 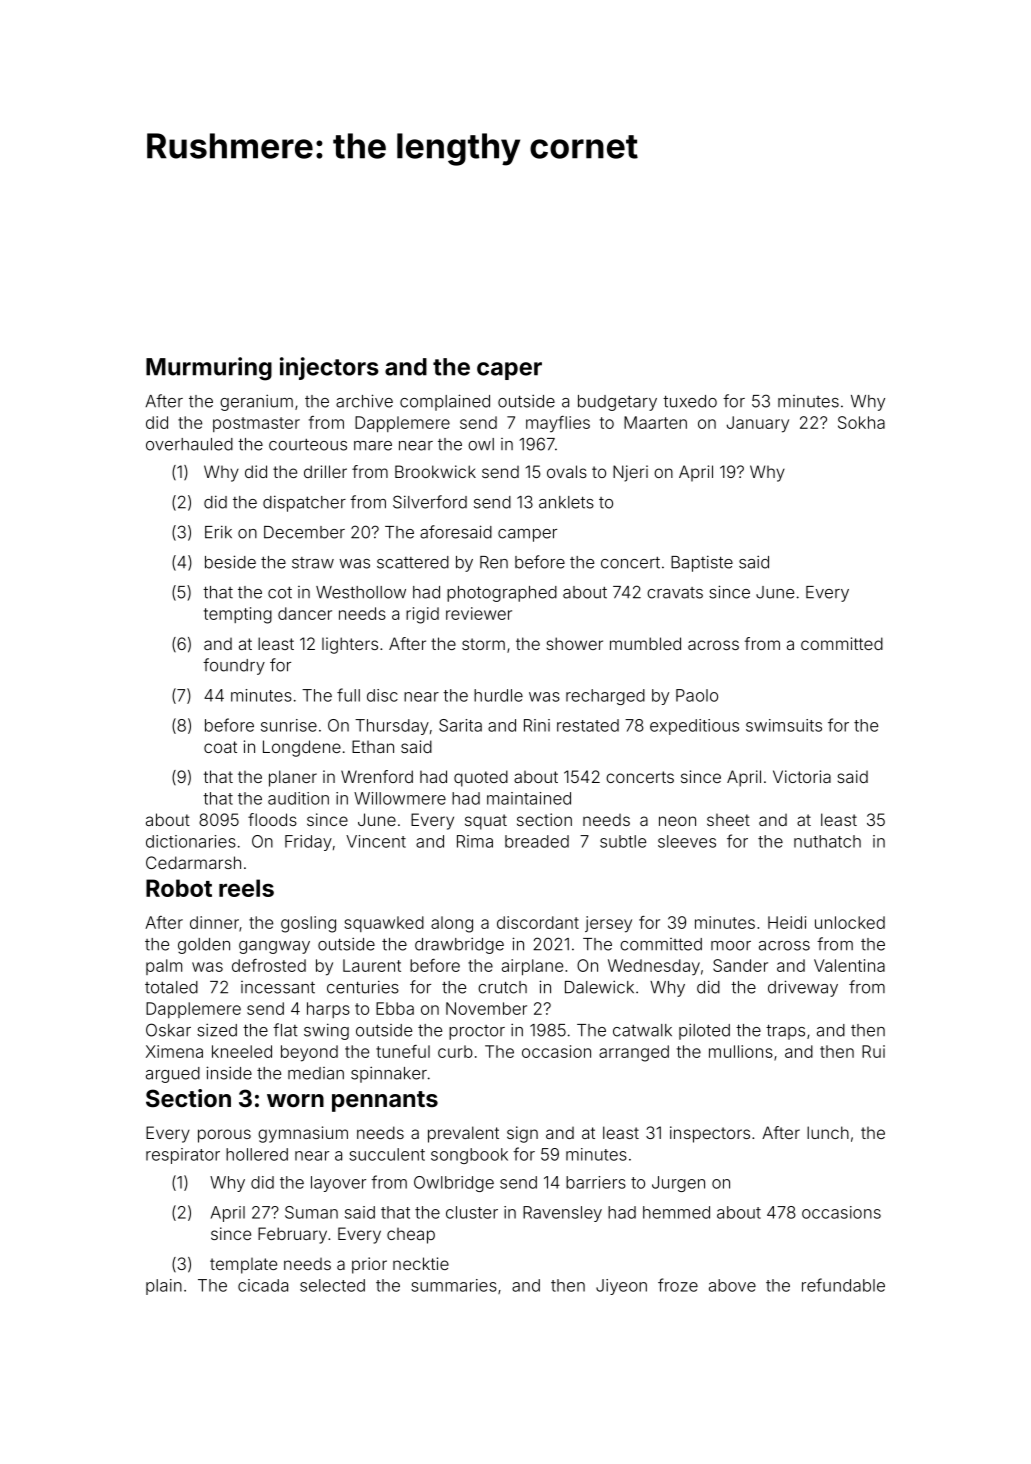 What do you see at coordinates (263, 1285) in the screenshot?
I see `cicada` at bounding box center [263, 1285].
